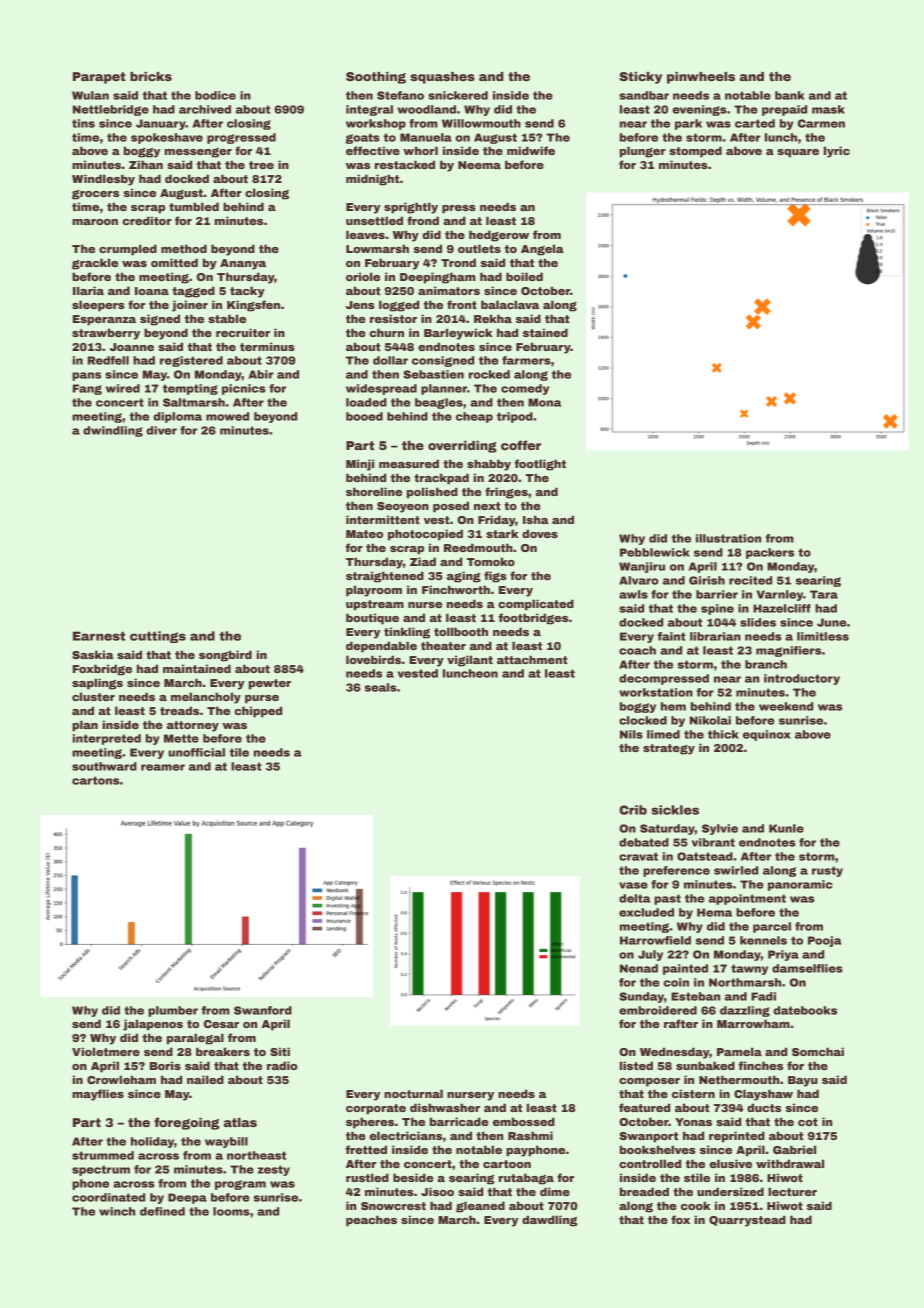 The height and width of the page is (1308, 924). Describe the element at coordinates (376, 78) in the page. I see `Soothing` at that location.
